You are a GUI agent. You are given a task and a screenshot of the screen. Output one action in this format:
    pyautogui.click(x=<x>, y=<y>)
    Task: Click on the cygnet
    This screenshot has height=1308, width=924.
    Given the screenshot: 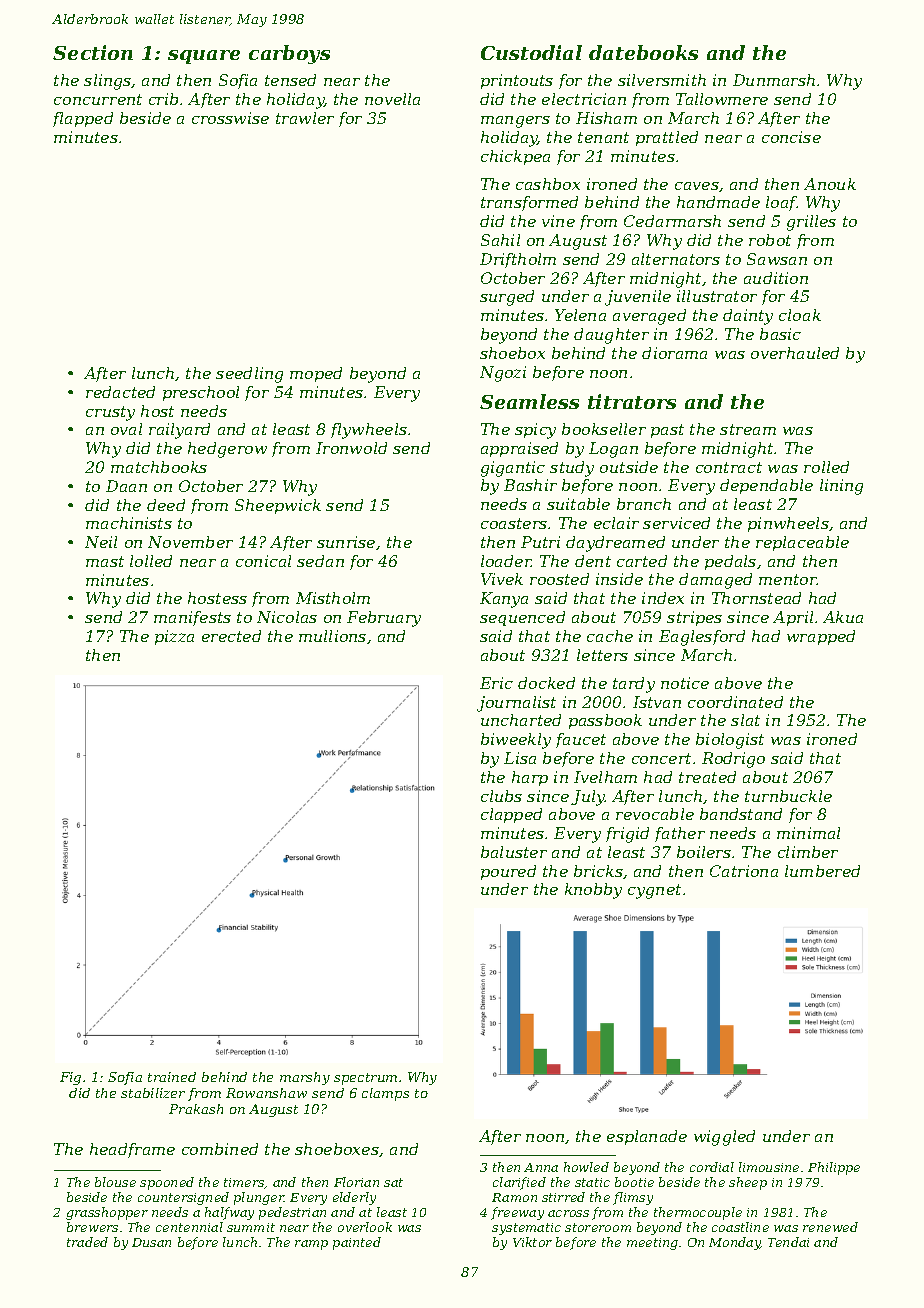 What is the action you would take?
    pyautogui.click(x=654, y=891)
